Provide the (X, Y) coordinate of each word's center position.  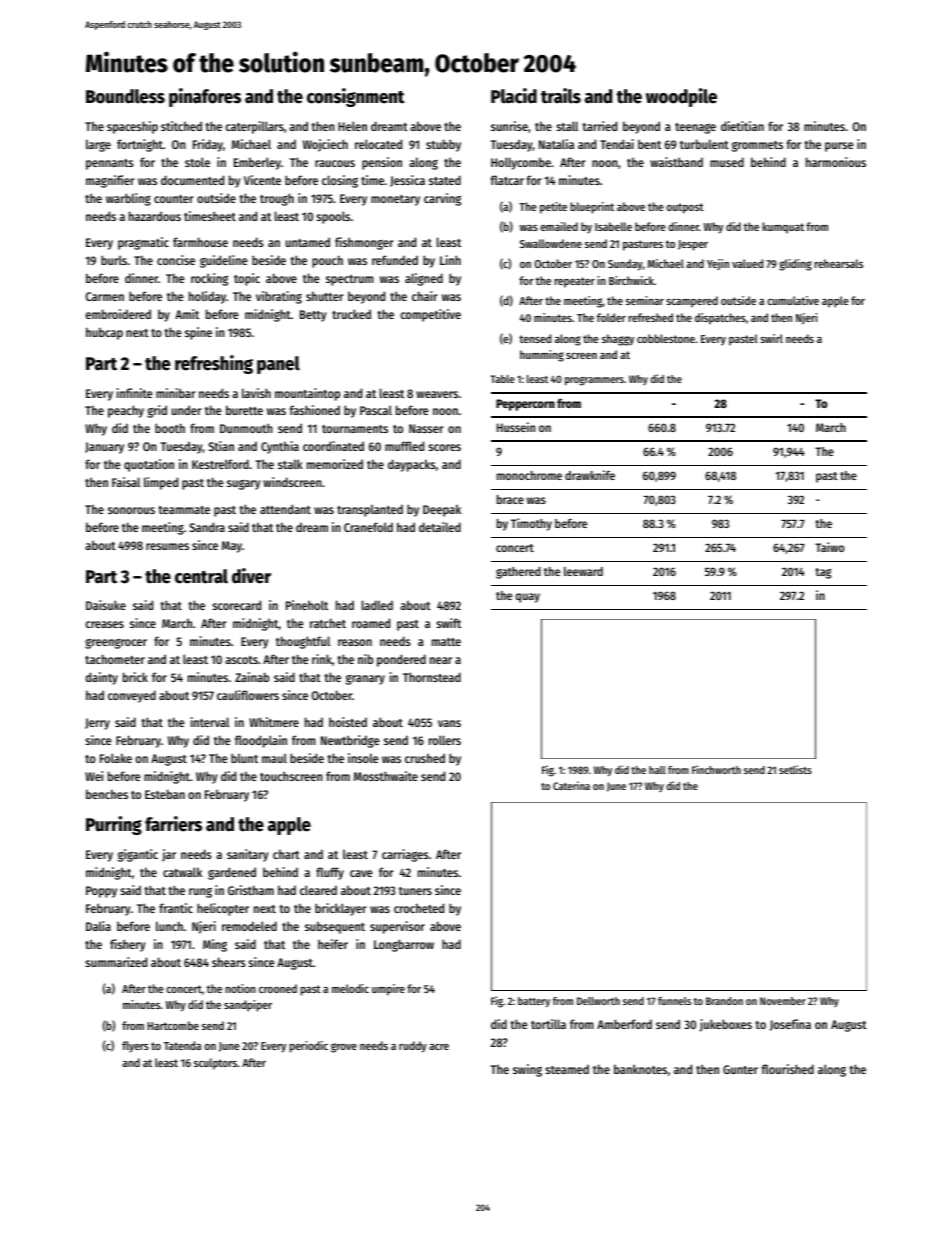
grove (344, 1048)
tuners (415, 891)
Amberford (624, 1024)
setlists (795, 769)
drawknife (590, 475)
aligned (424, 279)
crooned (278, 988)
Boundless (125, 96)
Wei (94, 776)
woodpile (681, 97)
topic (247, 279)
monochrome (529, 475)
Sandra (207, 527)
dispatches (720, 319)
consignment (356, 97)
